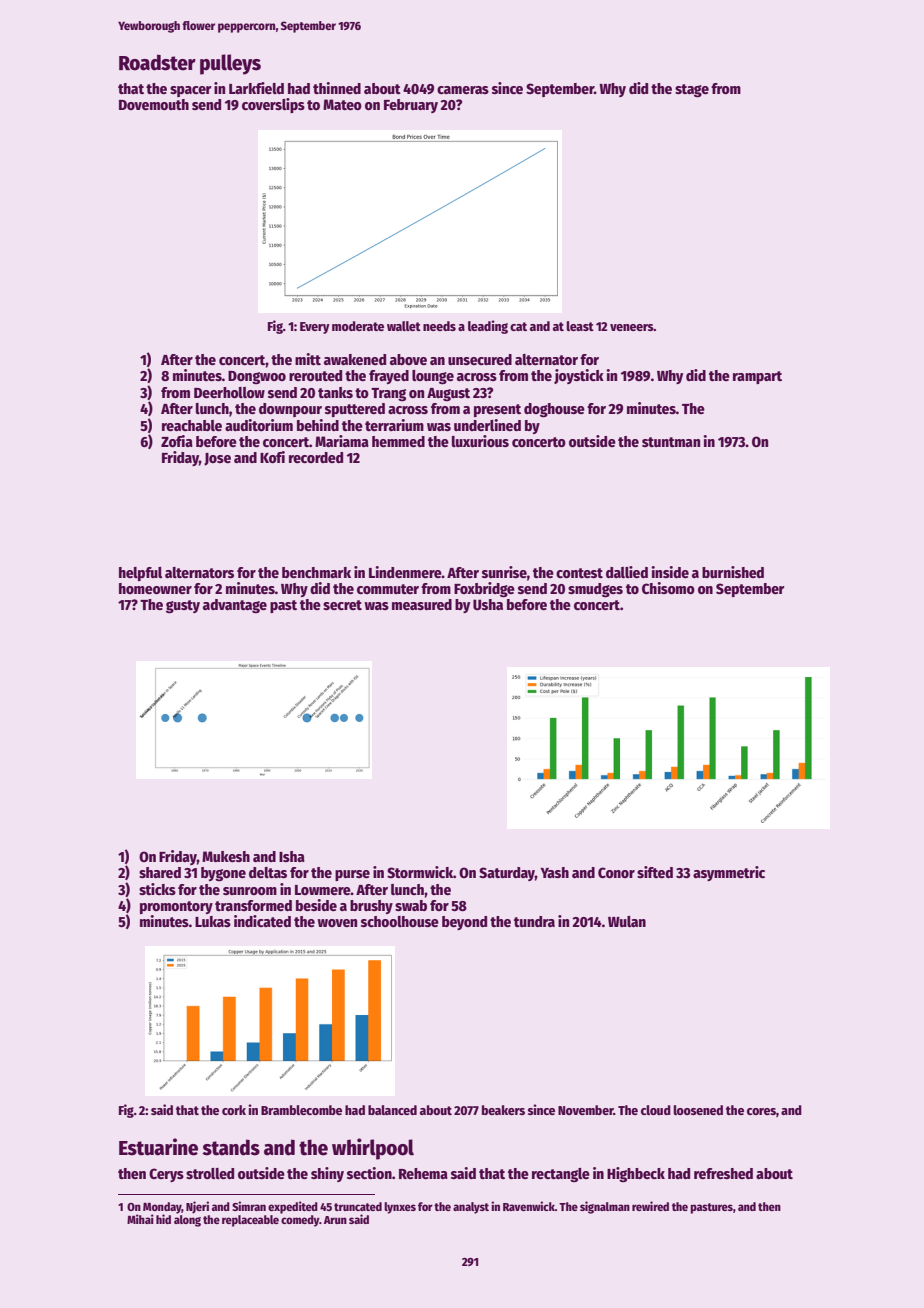 The width and height of the image is (924, 1308). What do you see at coordinates (272, 457) in the image?
I see `Kofi` at bounding box center [272, 457].
